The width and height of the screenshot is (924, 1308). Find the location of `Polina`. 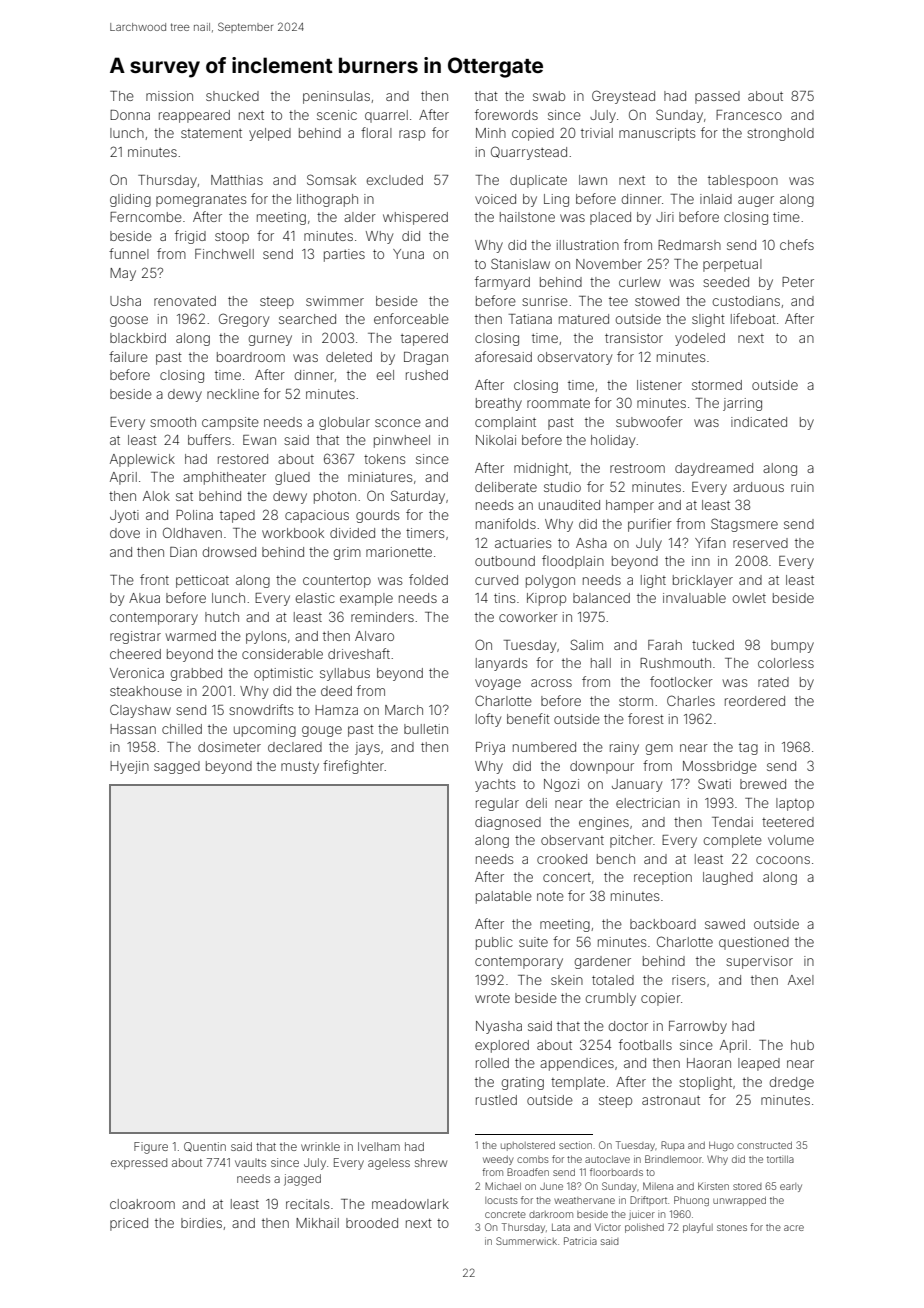

Polina is located at coordinates (194, 515).
